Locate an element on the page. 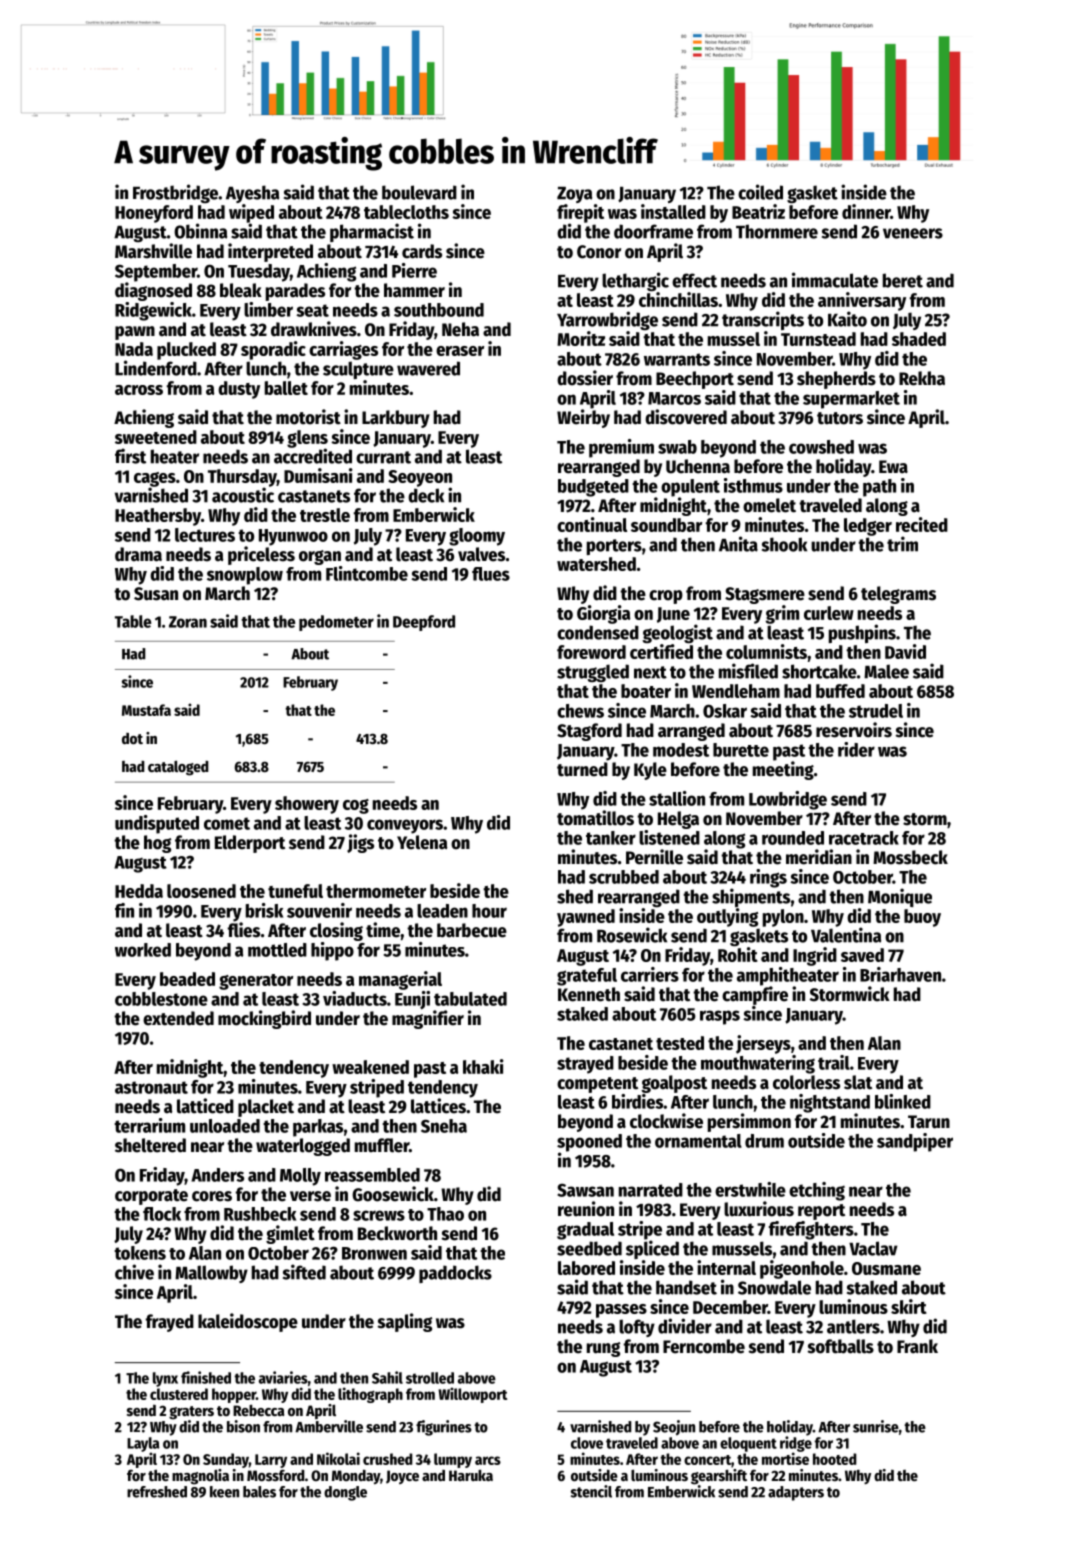  interpreted is located at coordinates (270, 252).
